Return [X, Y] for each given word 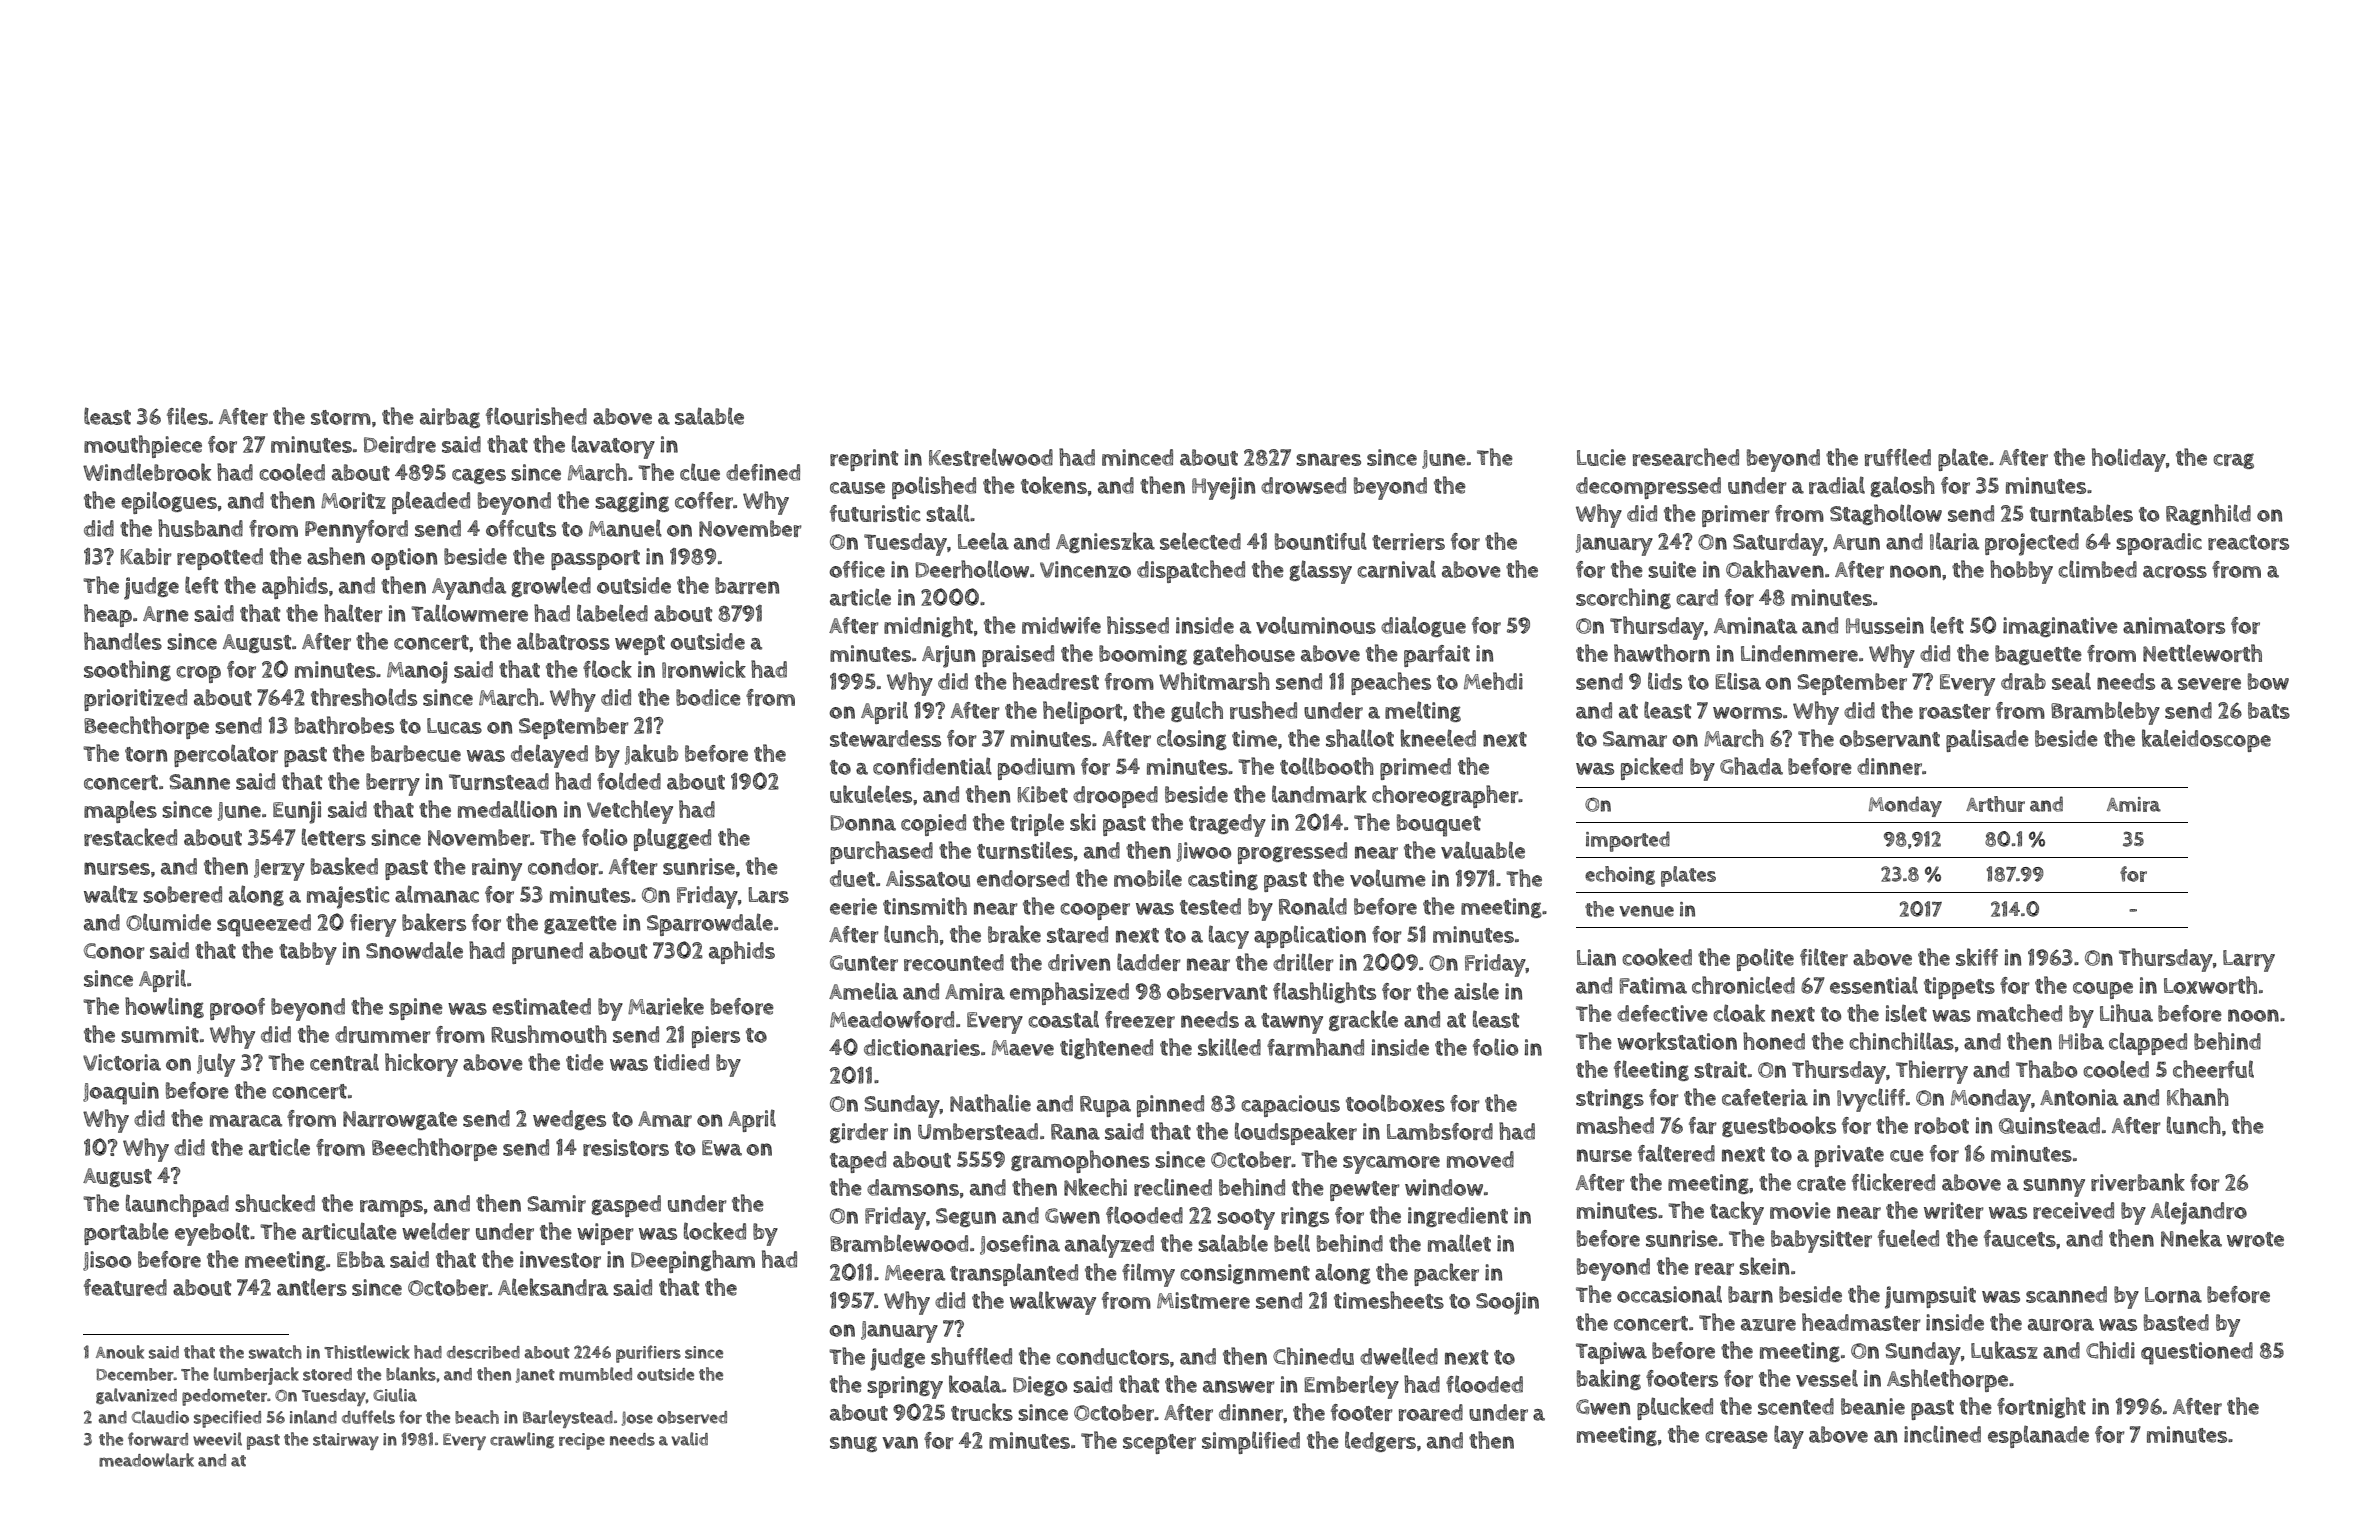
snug [853, 1444]
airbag [450, 418]
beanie [1873, 1406]
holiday [2129, 460]
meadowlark [146, 1460]
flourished [536, 416]
